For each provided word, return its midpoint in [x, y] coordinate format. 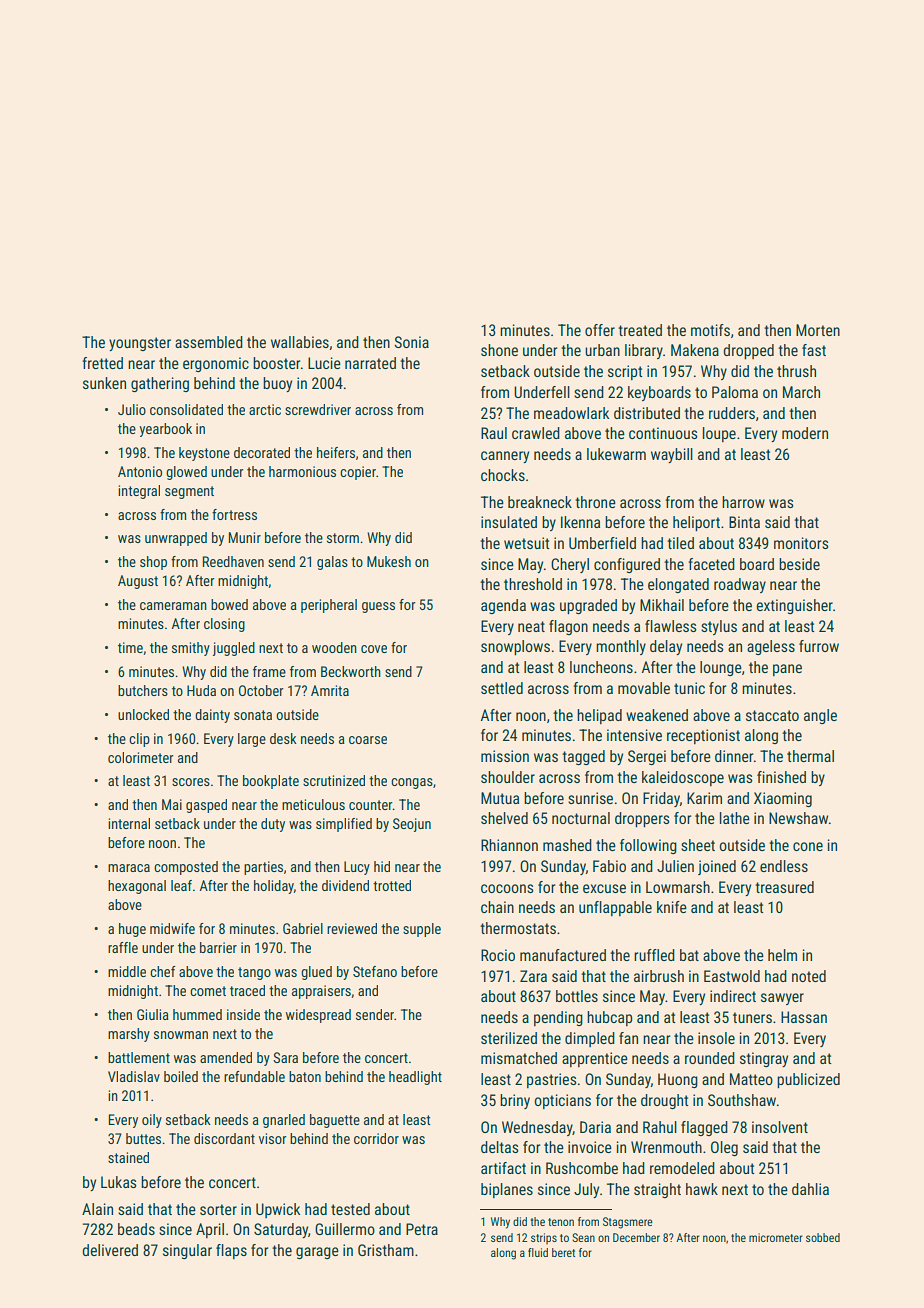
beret [563, 1252]
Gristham [386, 1250]
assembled [209, 342]
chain [497, 907]
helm [782, 955]
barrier [218, 947]
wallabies [300, 342]
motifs [710, 330]
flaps [231, 1251]
